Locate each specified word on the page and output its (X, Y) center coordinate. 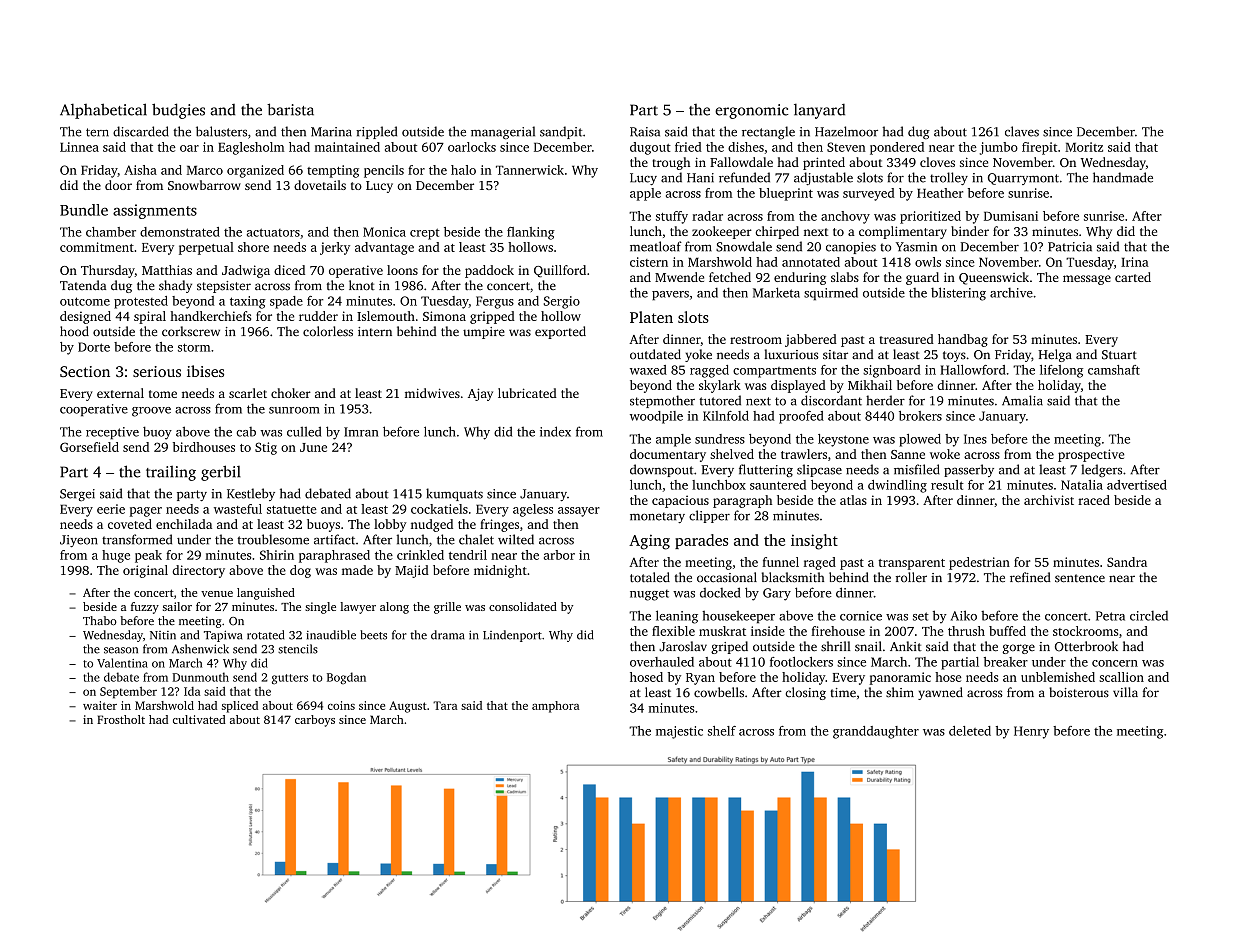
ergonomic (751, 111)
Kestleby (251, 494)
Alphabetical (103, 111)
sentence (1080, 578)
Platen (651, 317)
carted (1133, 277)
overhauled (662, 662)
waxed (648, 370)
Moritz (1084, 147)
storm (194, 347)
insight (814, 542)
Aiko (964, 615)
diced (289, 270)
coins (341, 705)
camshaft (1114, 370)
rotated (265, 635)
